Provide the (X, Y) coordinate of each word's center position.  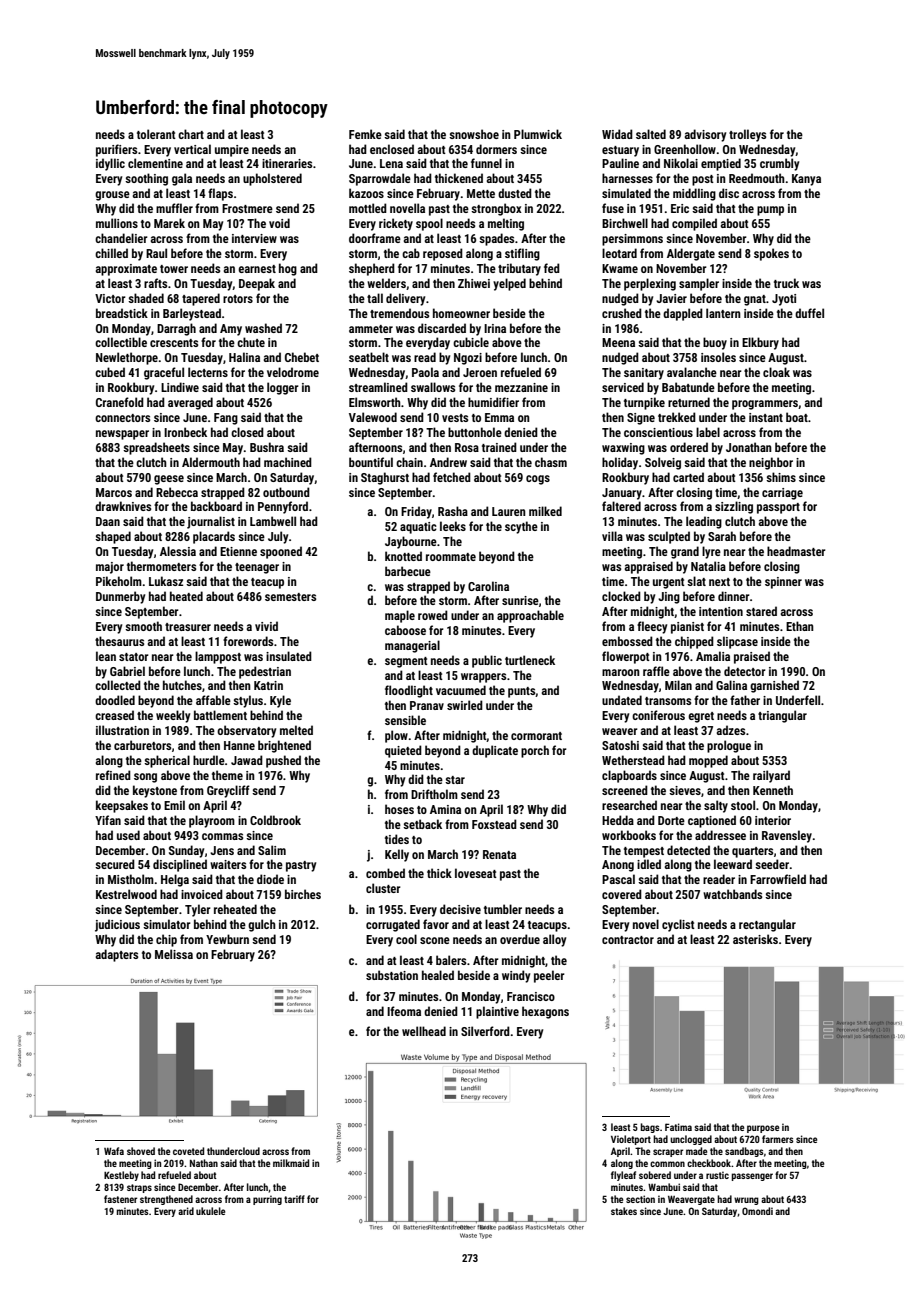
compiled (694, 224)
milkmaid (291, 1163)
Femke (365, 134)
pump (770, 211)
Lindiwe (180, 387)
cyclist (678, 925)
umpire (232, 151)
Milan (678, 685)
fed (552, 268)
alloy (554, 940)
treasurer (188, 627)
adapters (117, 955)
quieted (403, 751)
